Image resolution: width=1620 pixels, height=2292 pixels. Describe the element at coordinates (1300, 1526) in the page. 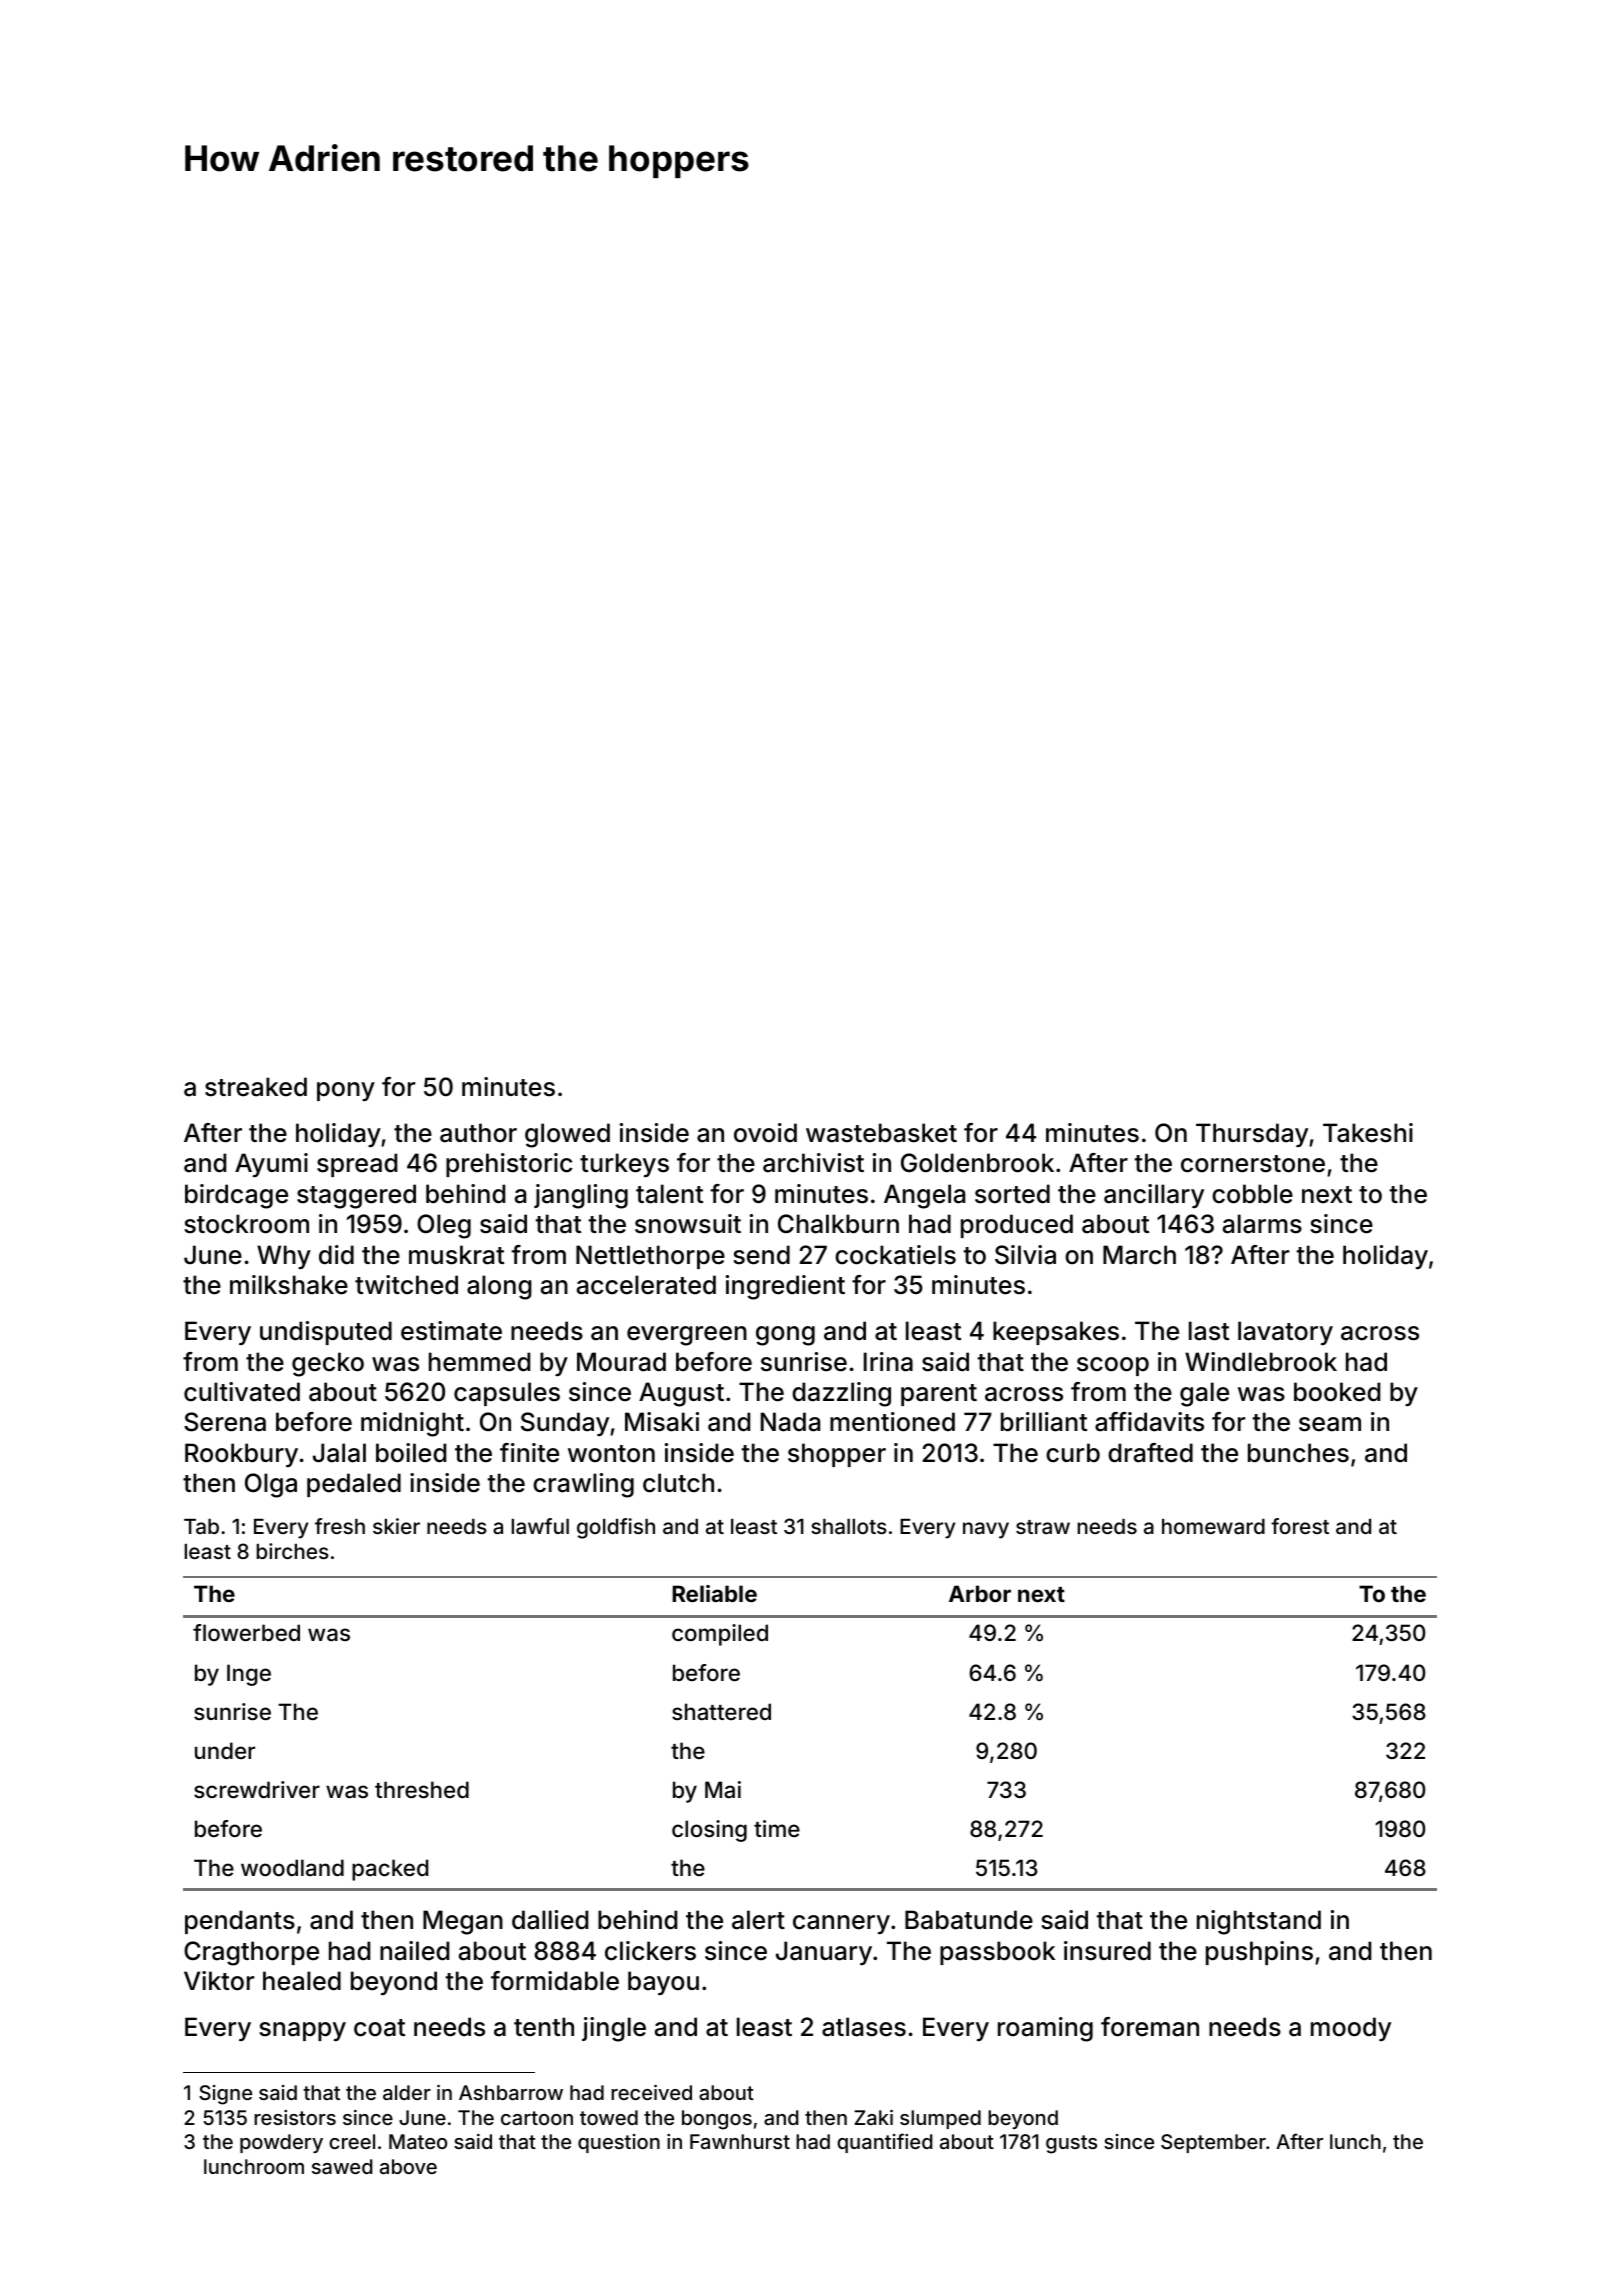

I see `forest` at that location.
